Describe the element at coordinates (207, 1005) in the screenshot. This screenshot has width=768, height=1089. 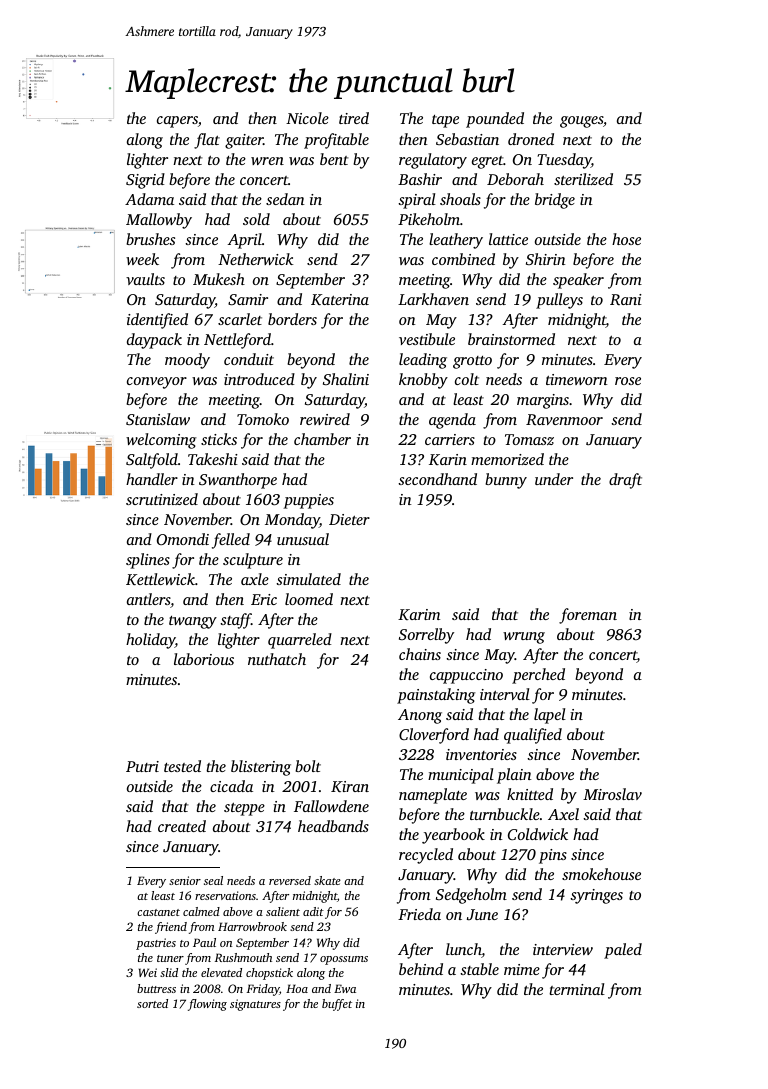
I see `flowing` at that location.
